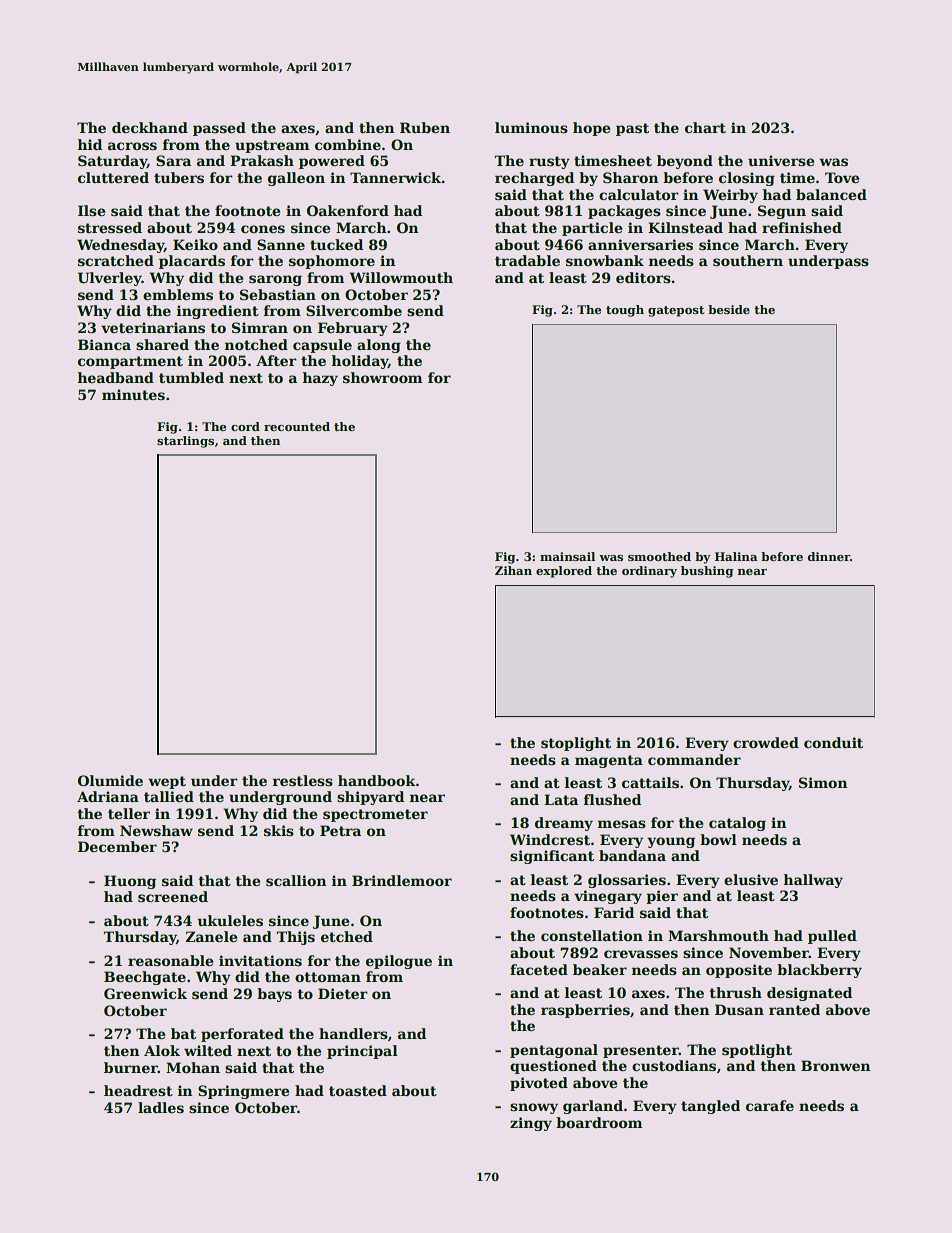 This page has height=1233, width=952. What do you see at coordinates (382, 377) in the page?
I see `showroom` at bounding box center [382, 377].
